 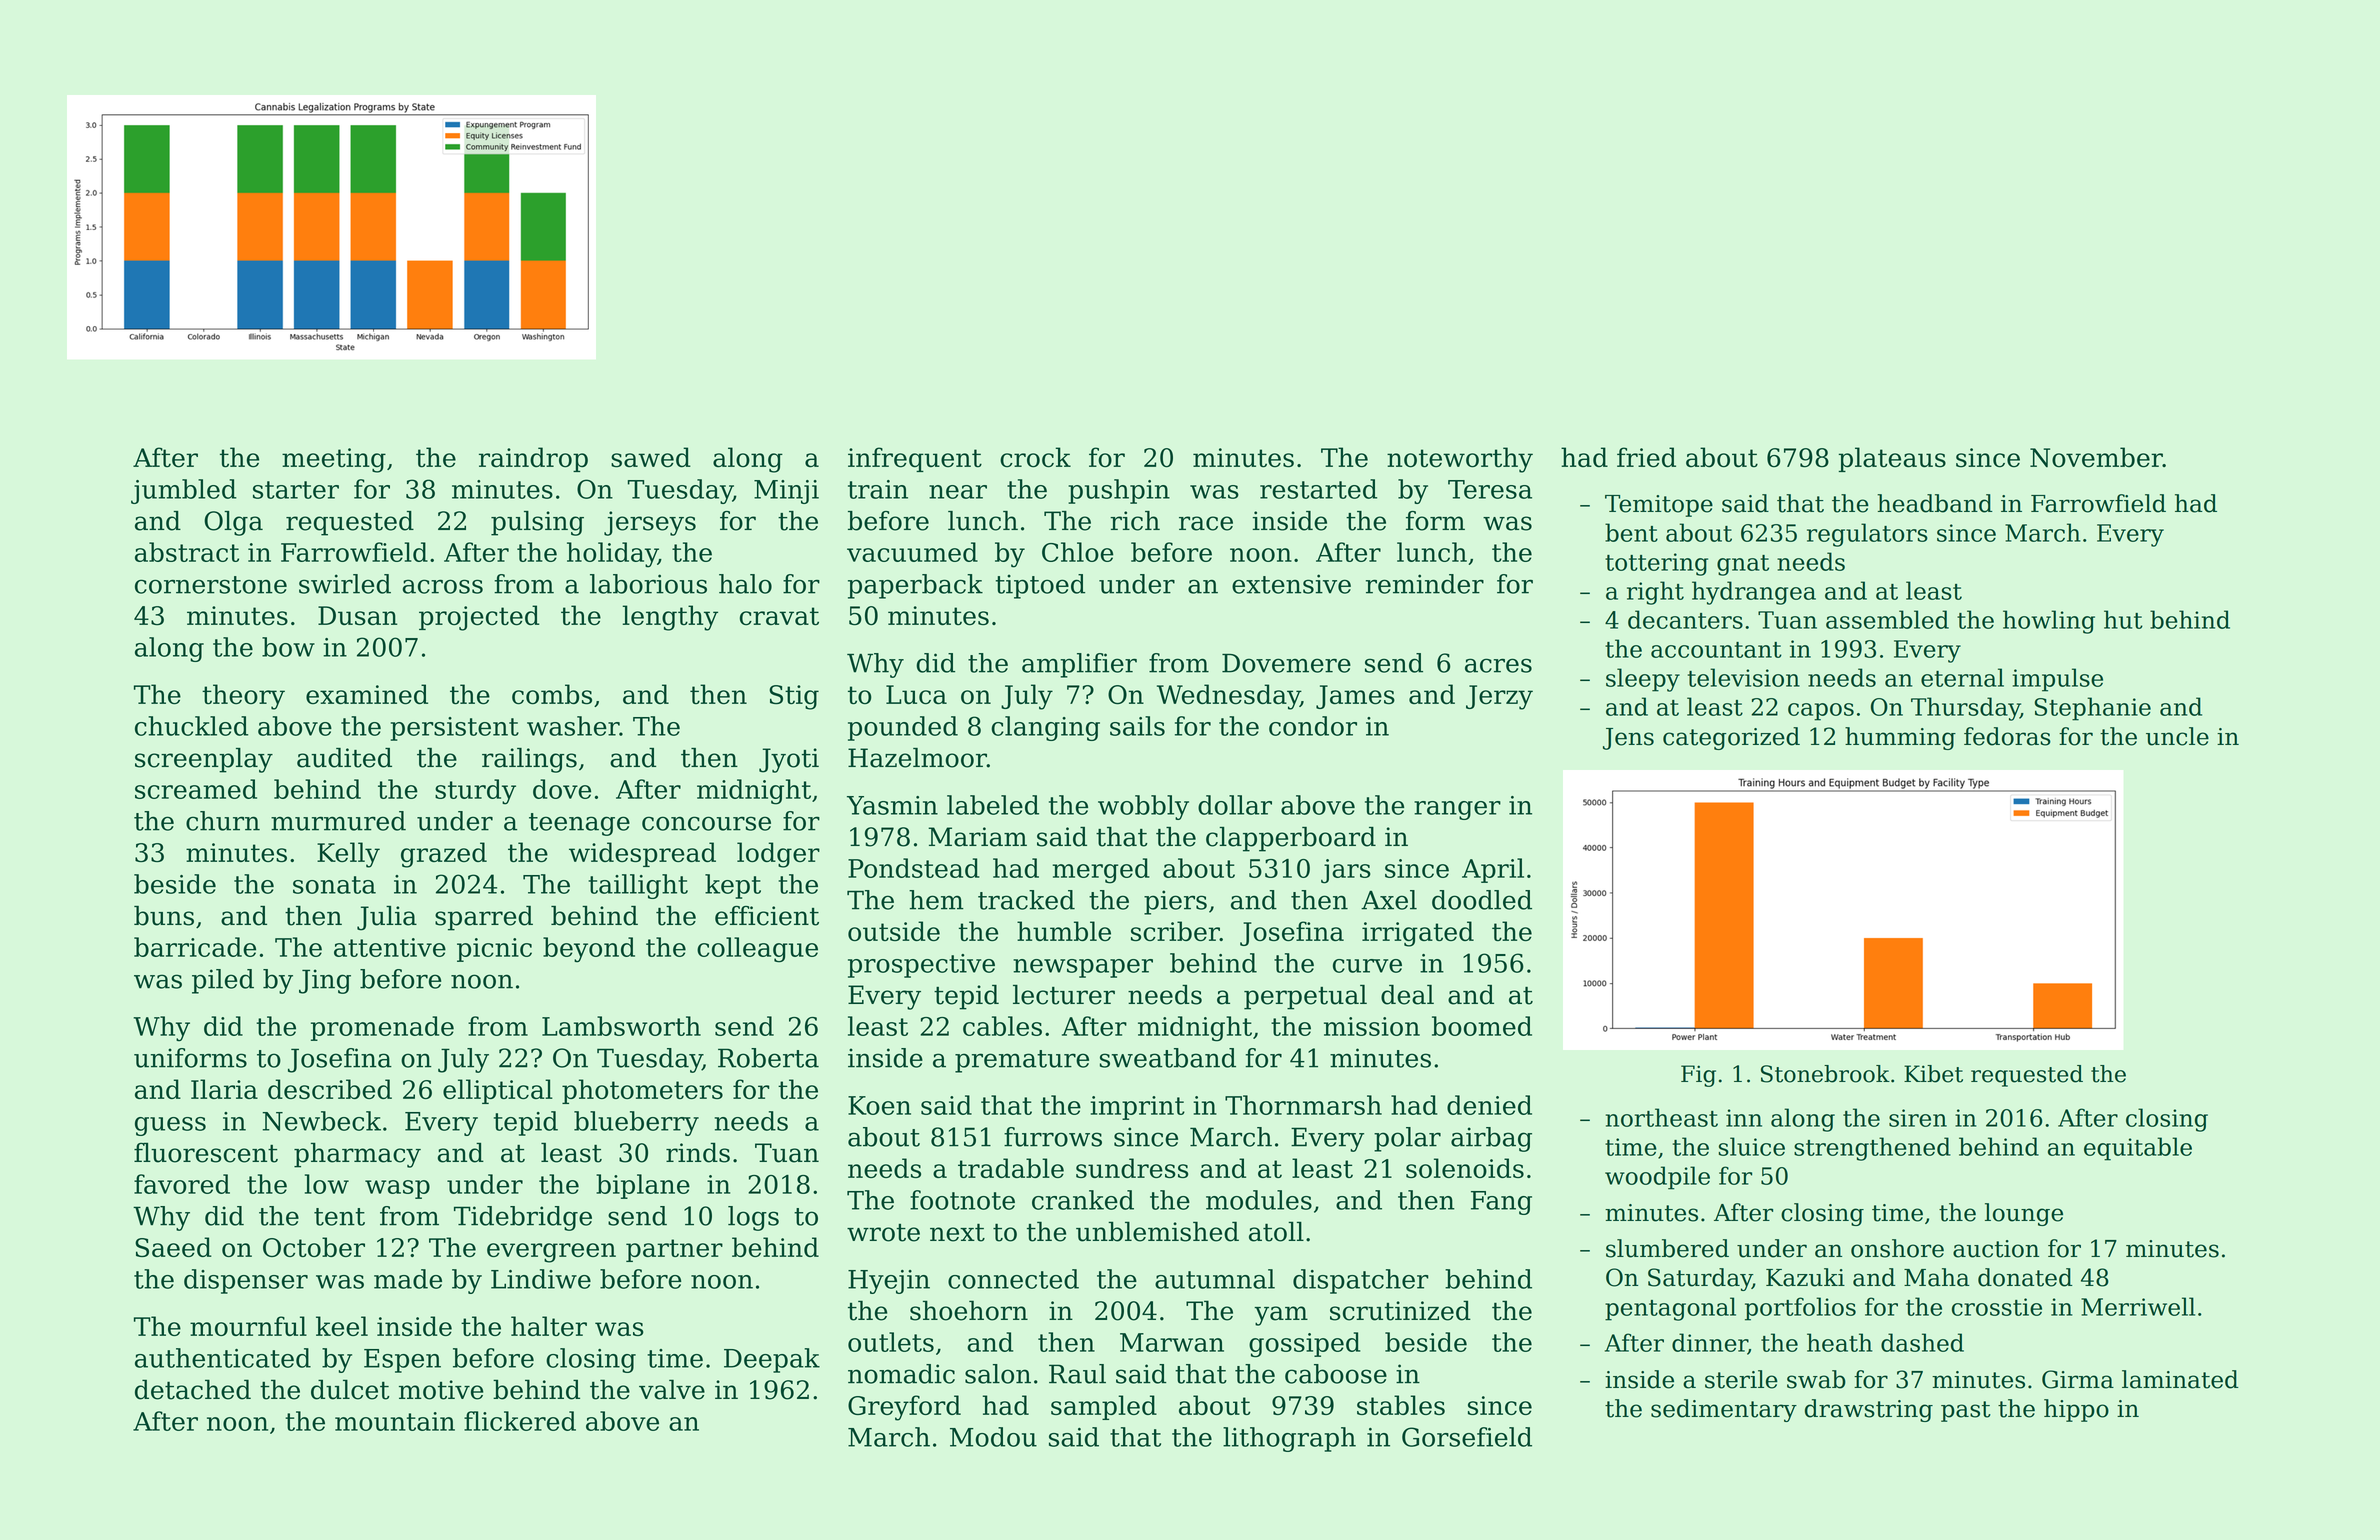 I want to click on holiday, so click(x=612, y=555).
